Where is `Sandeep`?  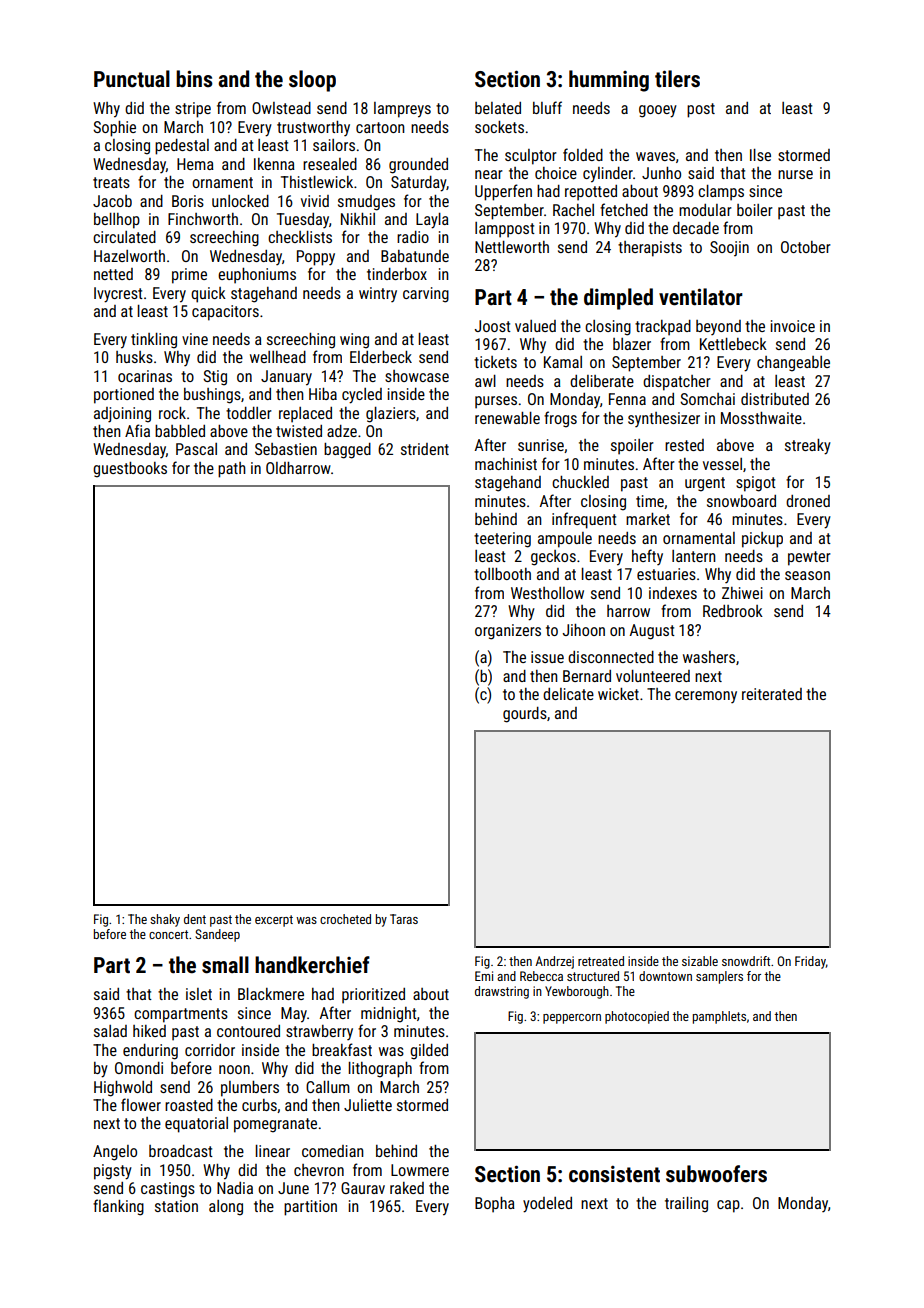 Sandeep is located at coordinates (217, 935).
